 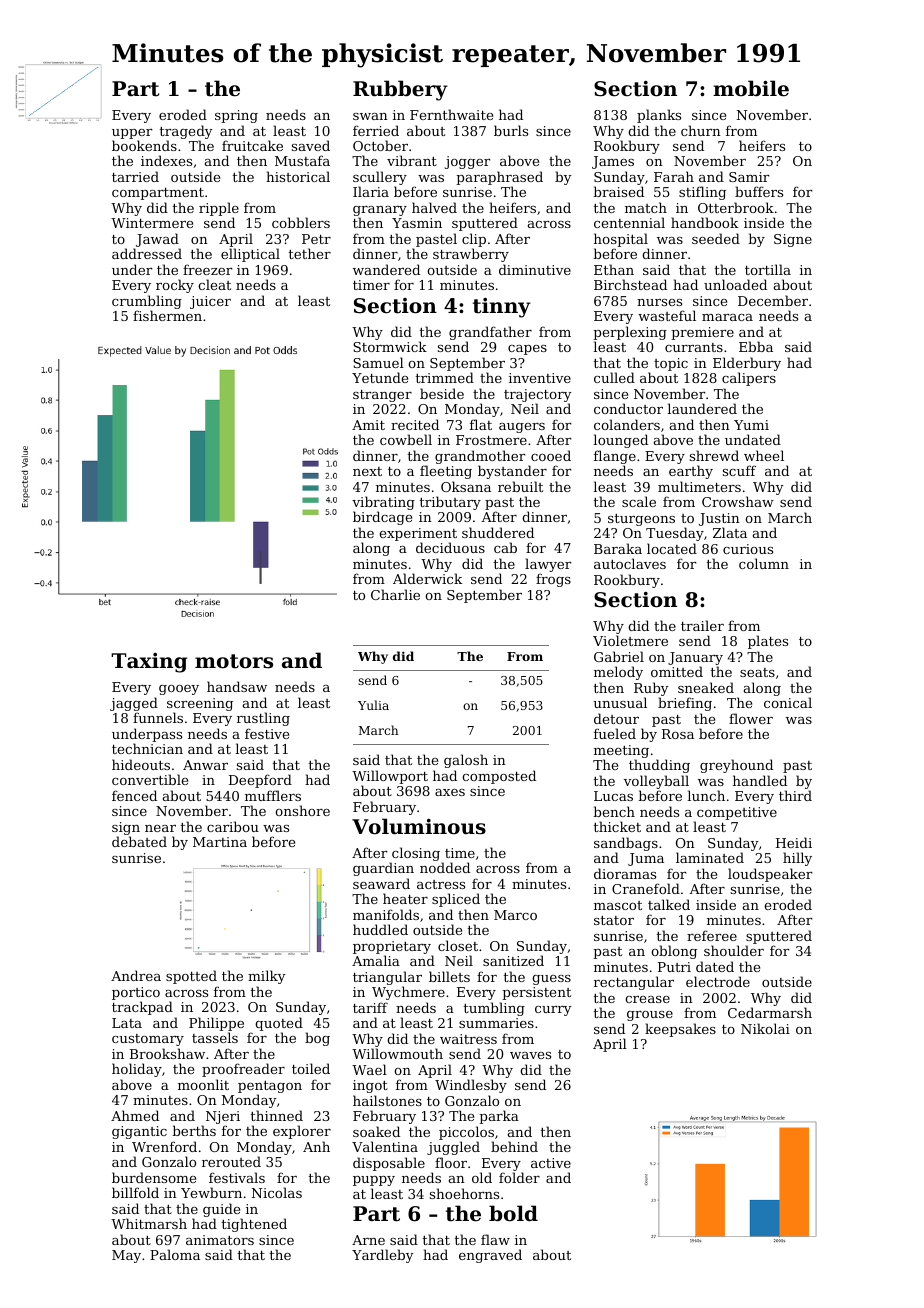 I want to click on hospital, so click(x=621, y=240).
